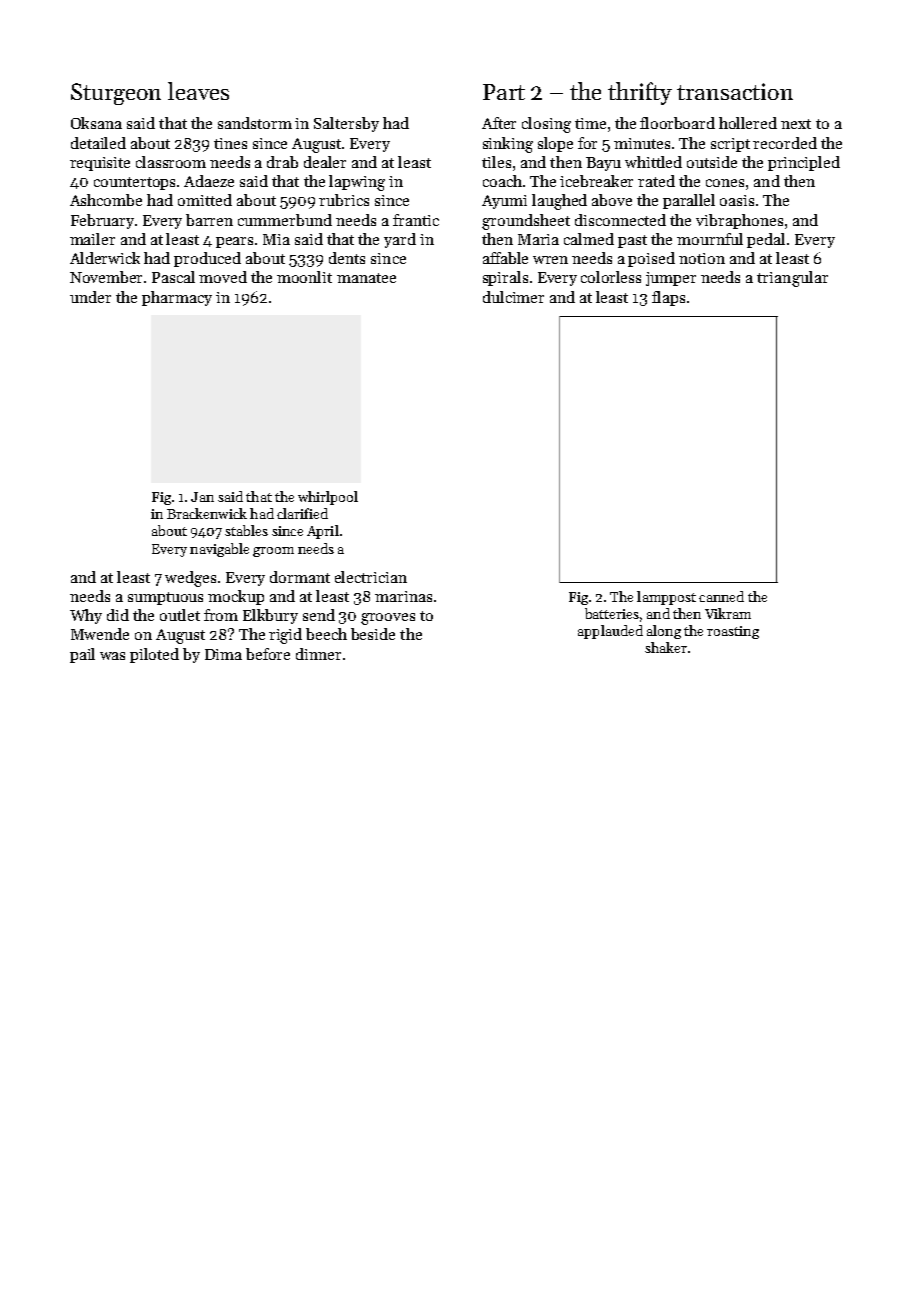 This screenshot has height=1308, width=924. I want to click on wedges, so click(190, 579).
